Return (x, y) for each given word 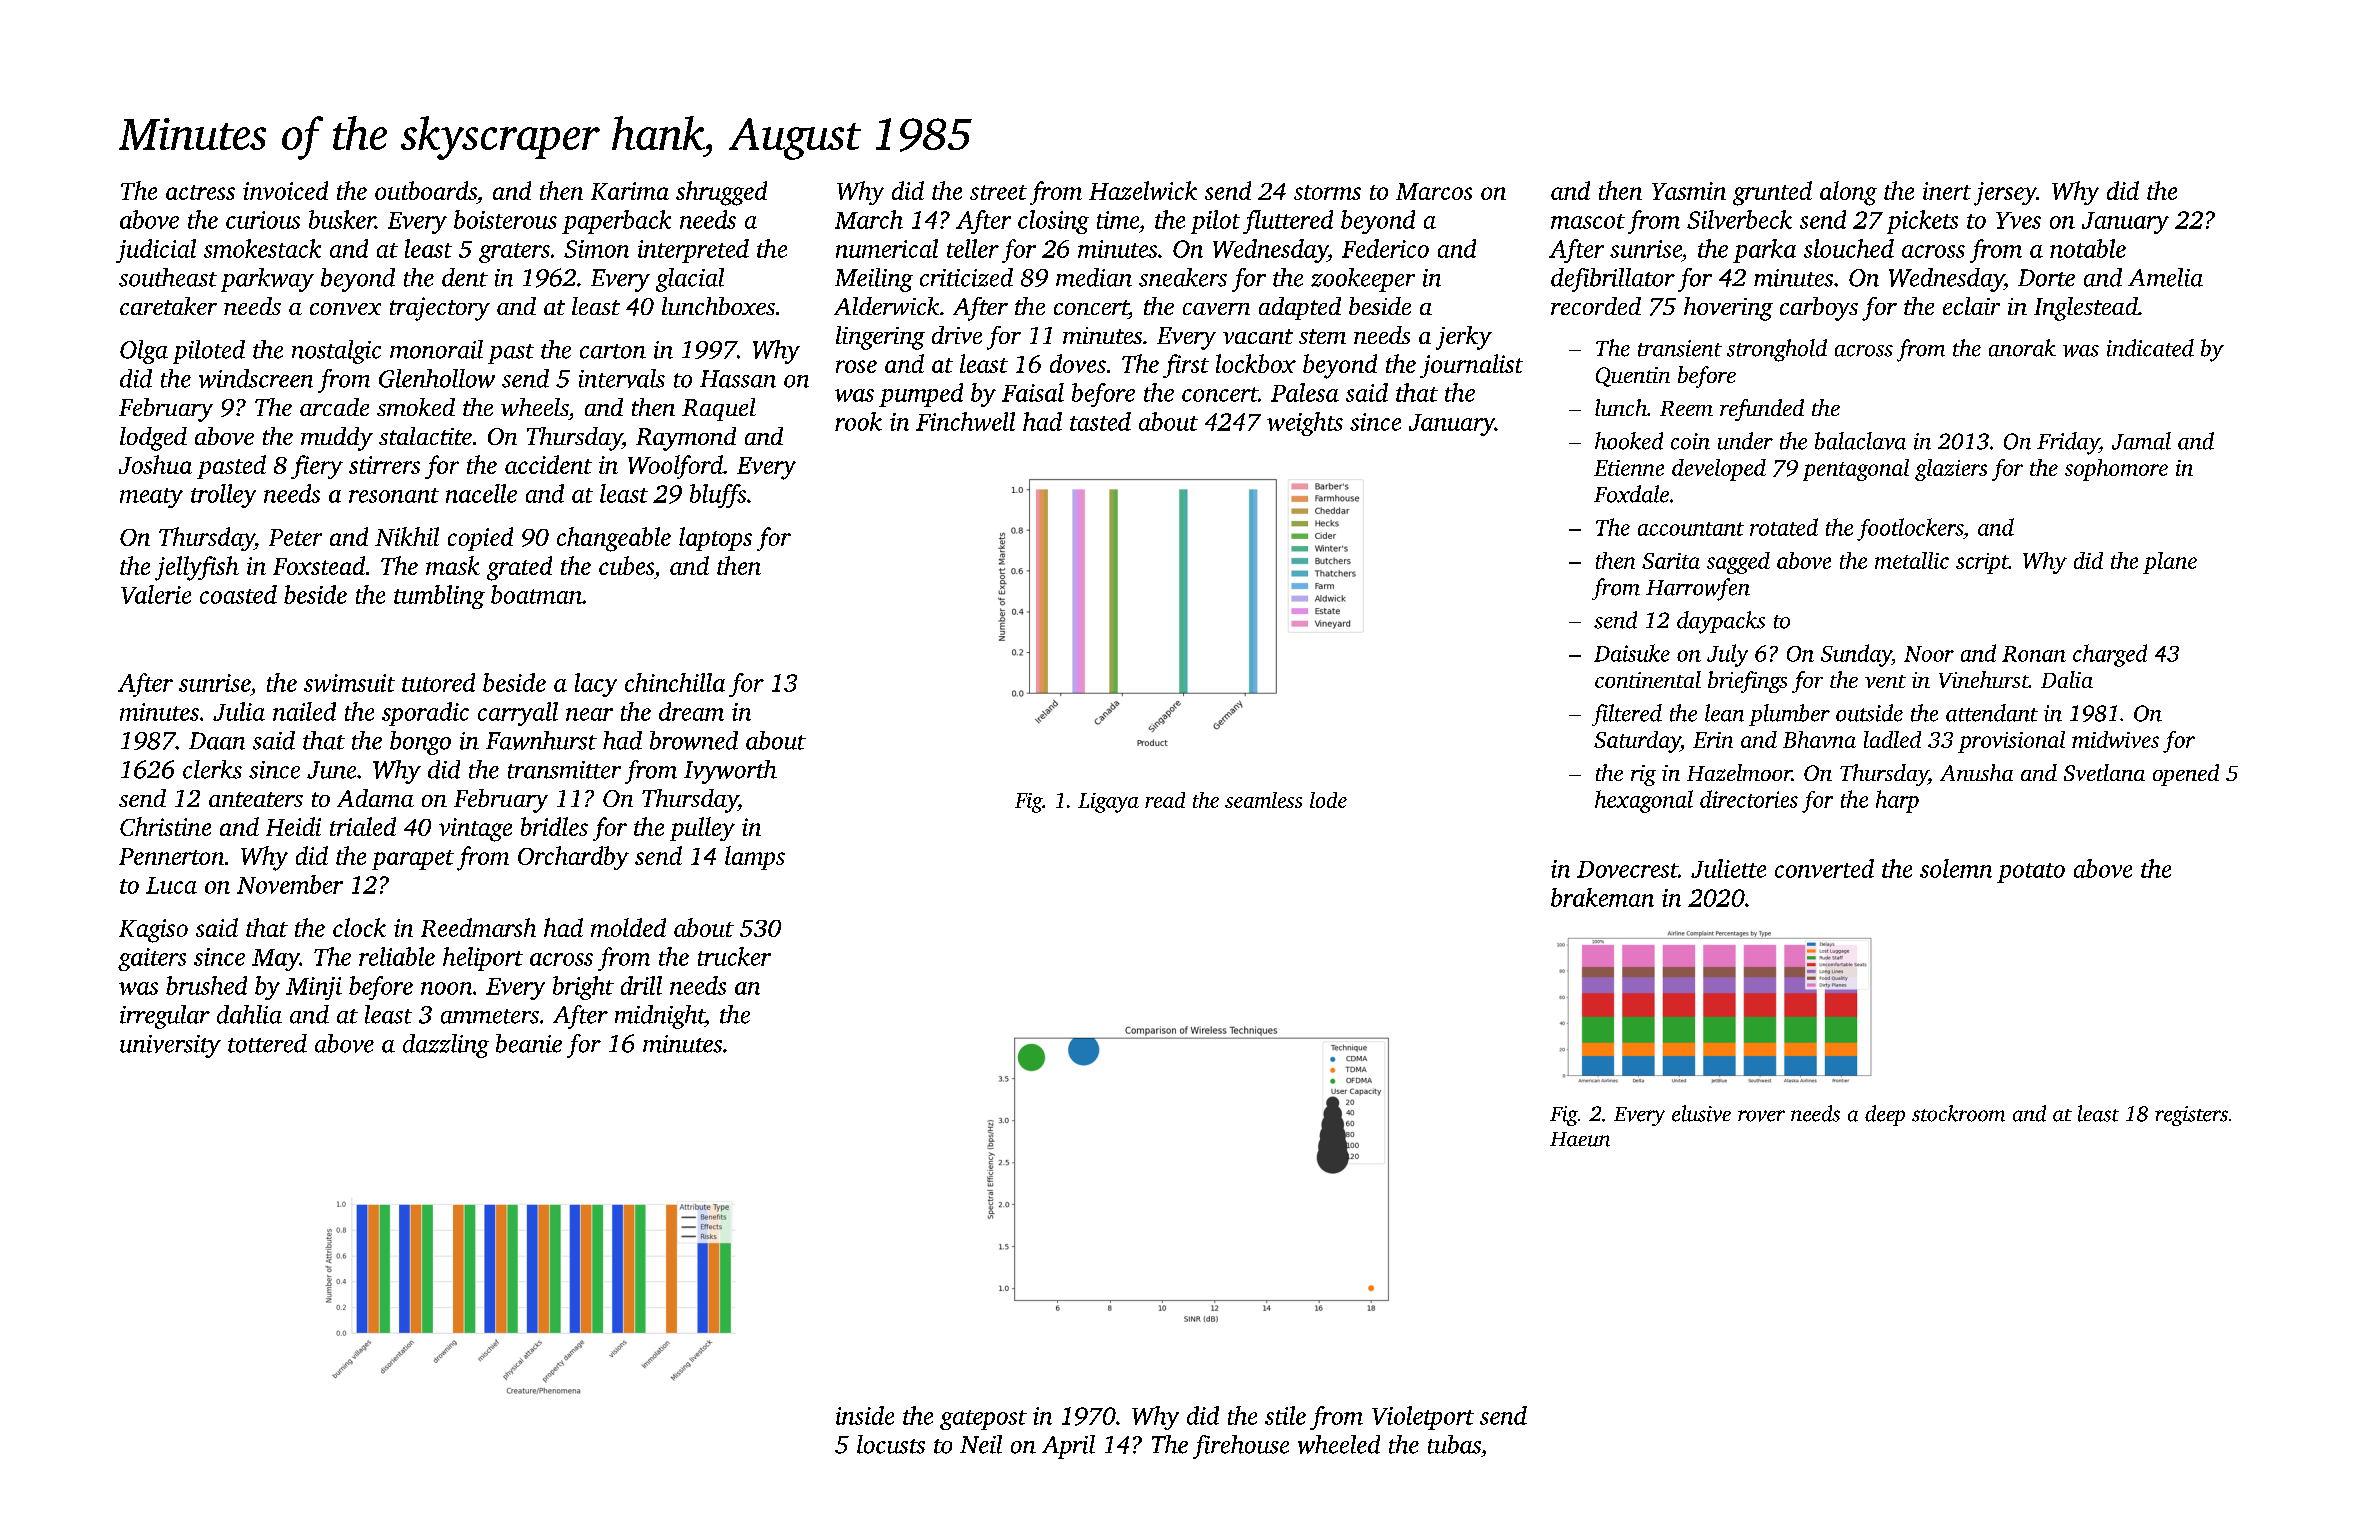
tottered (267, 1043)
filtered (1627, 715)
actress (200, 192)
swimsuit (349, 683)
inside (865, 1415)
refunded (1762, 410)
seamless (1263, 800)
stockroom (1958, 1113)
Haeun (1580, 1139)
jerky (1464, 338)
